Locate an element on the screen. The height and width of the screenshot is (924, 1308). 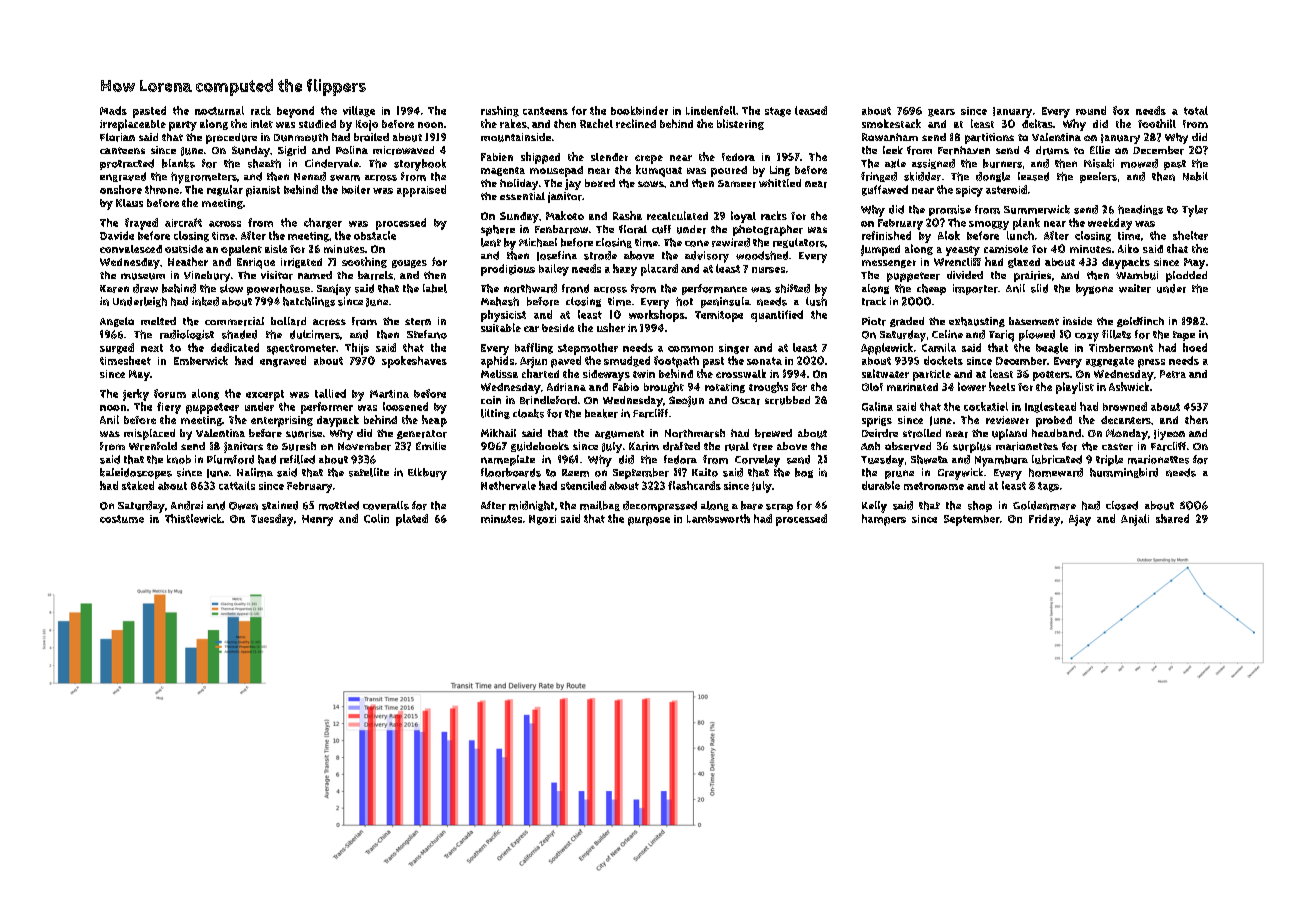
observed is located at coordinates (908, 446).
